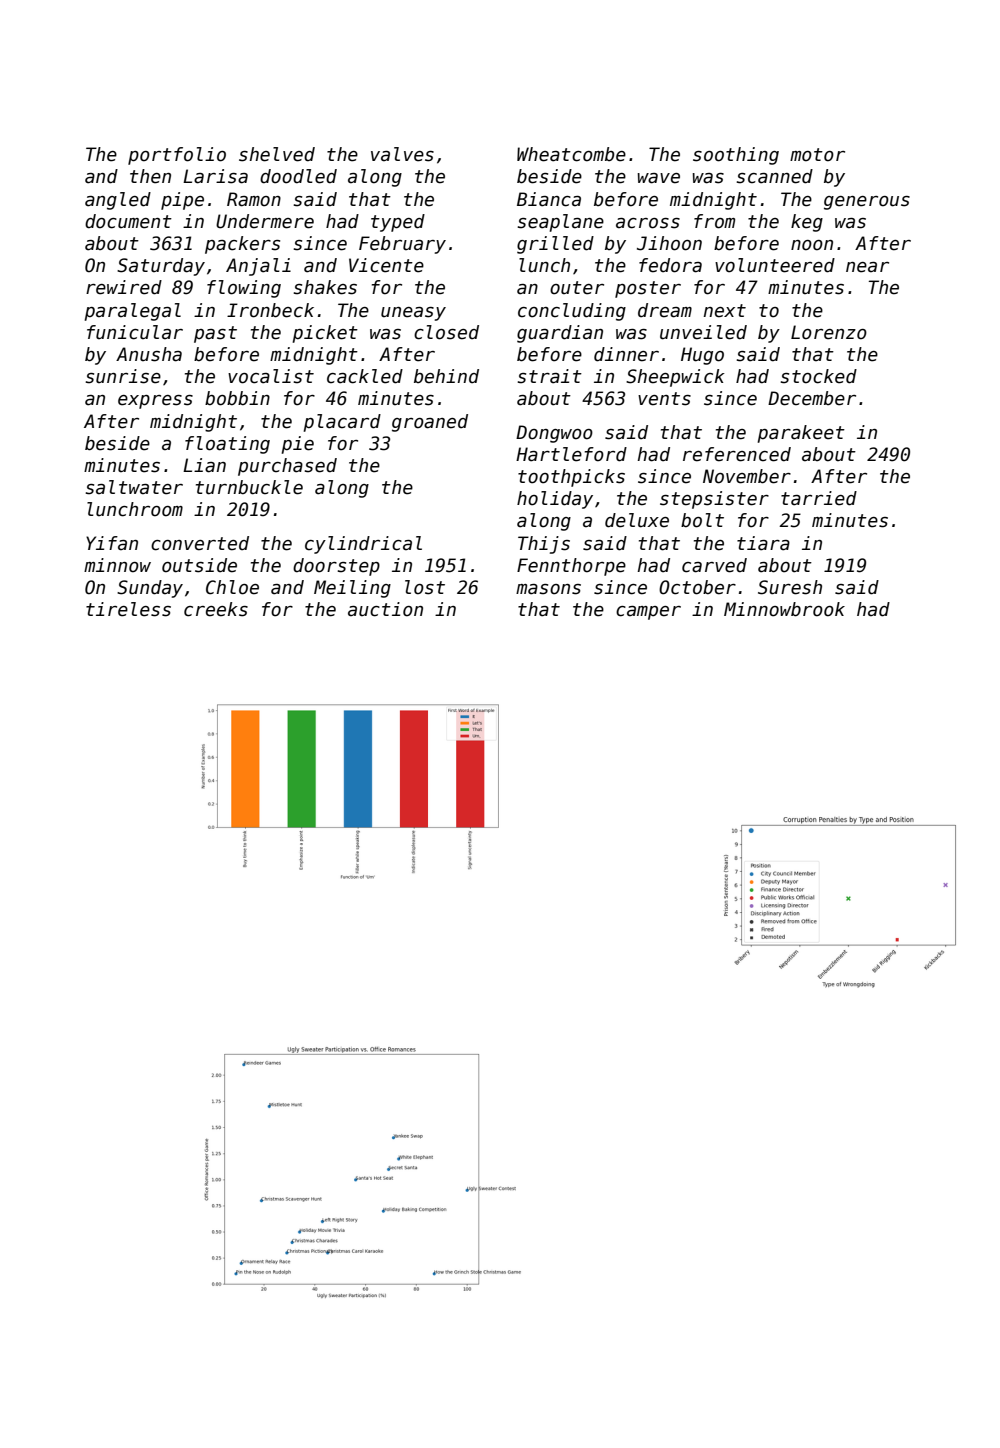 This screenshot has height=1448, width=1000. What do you see at coordinates (571, 478) in the screenshot?
I see `toothpicks` at bounding box center [571, 478].
